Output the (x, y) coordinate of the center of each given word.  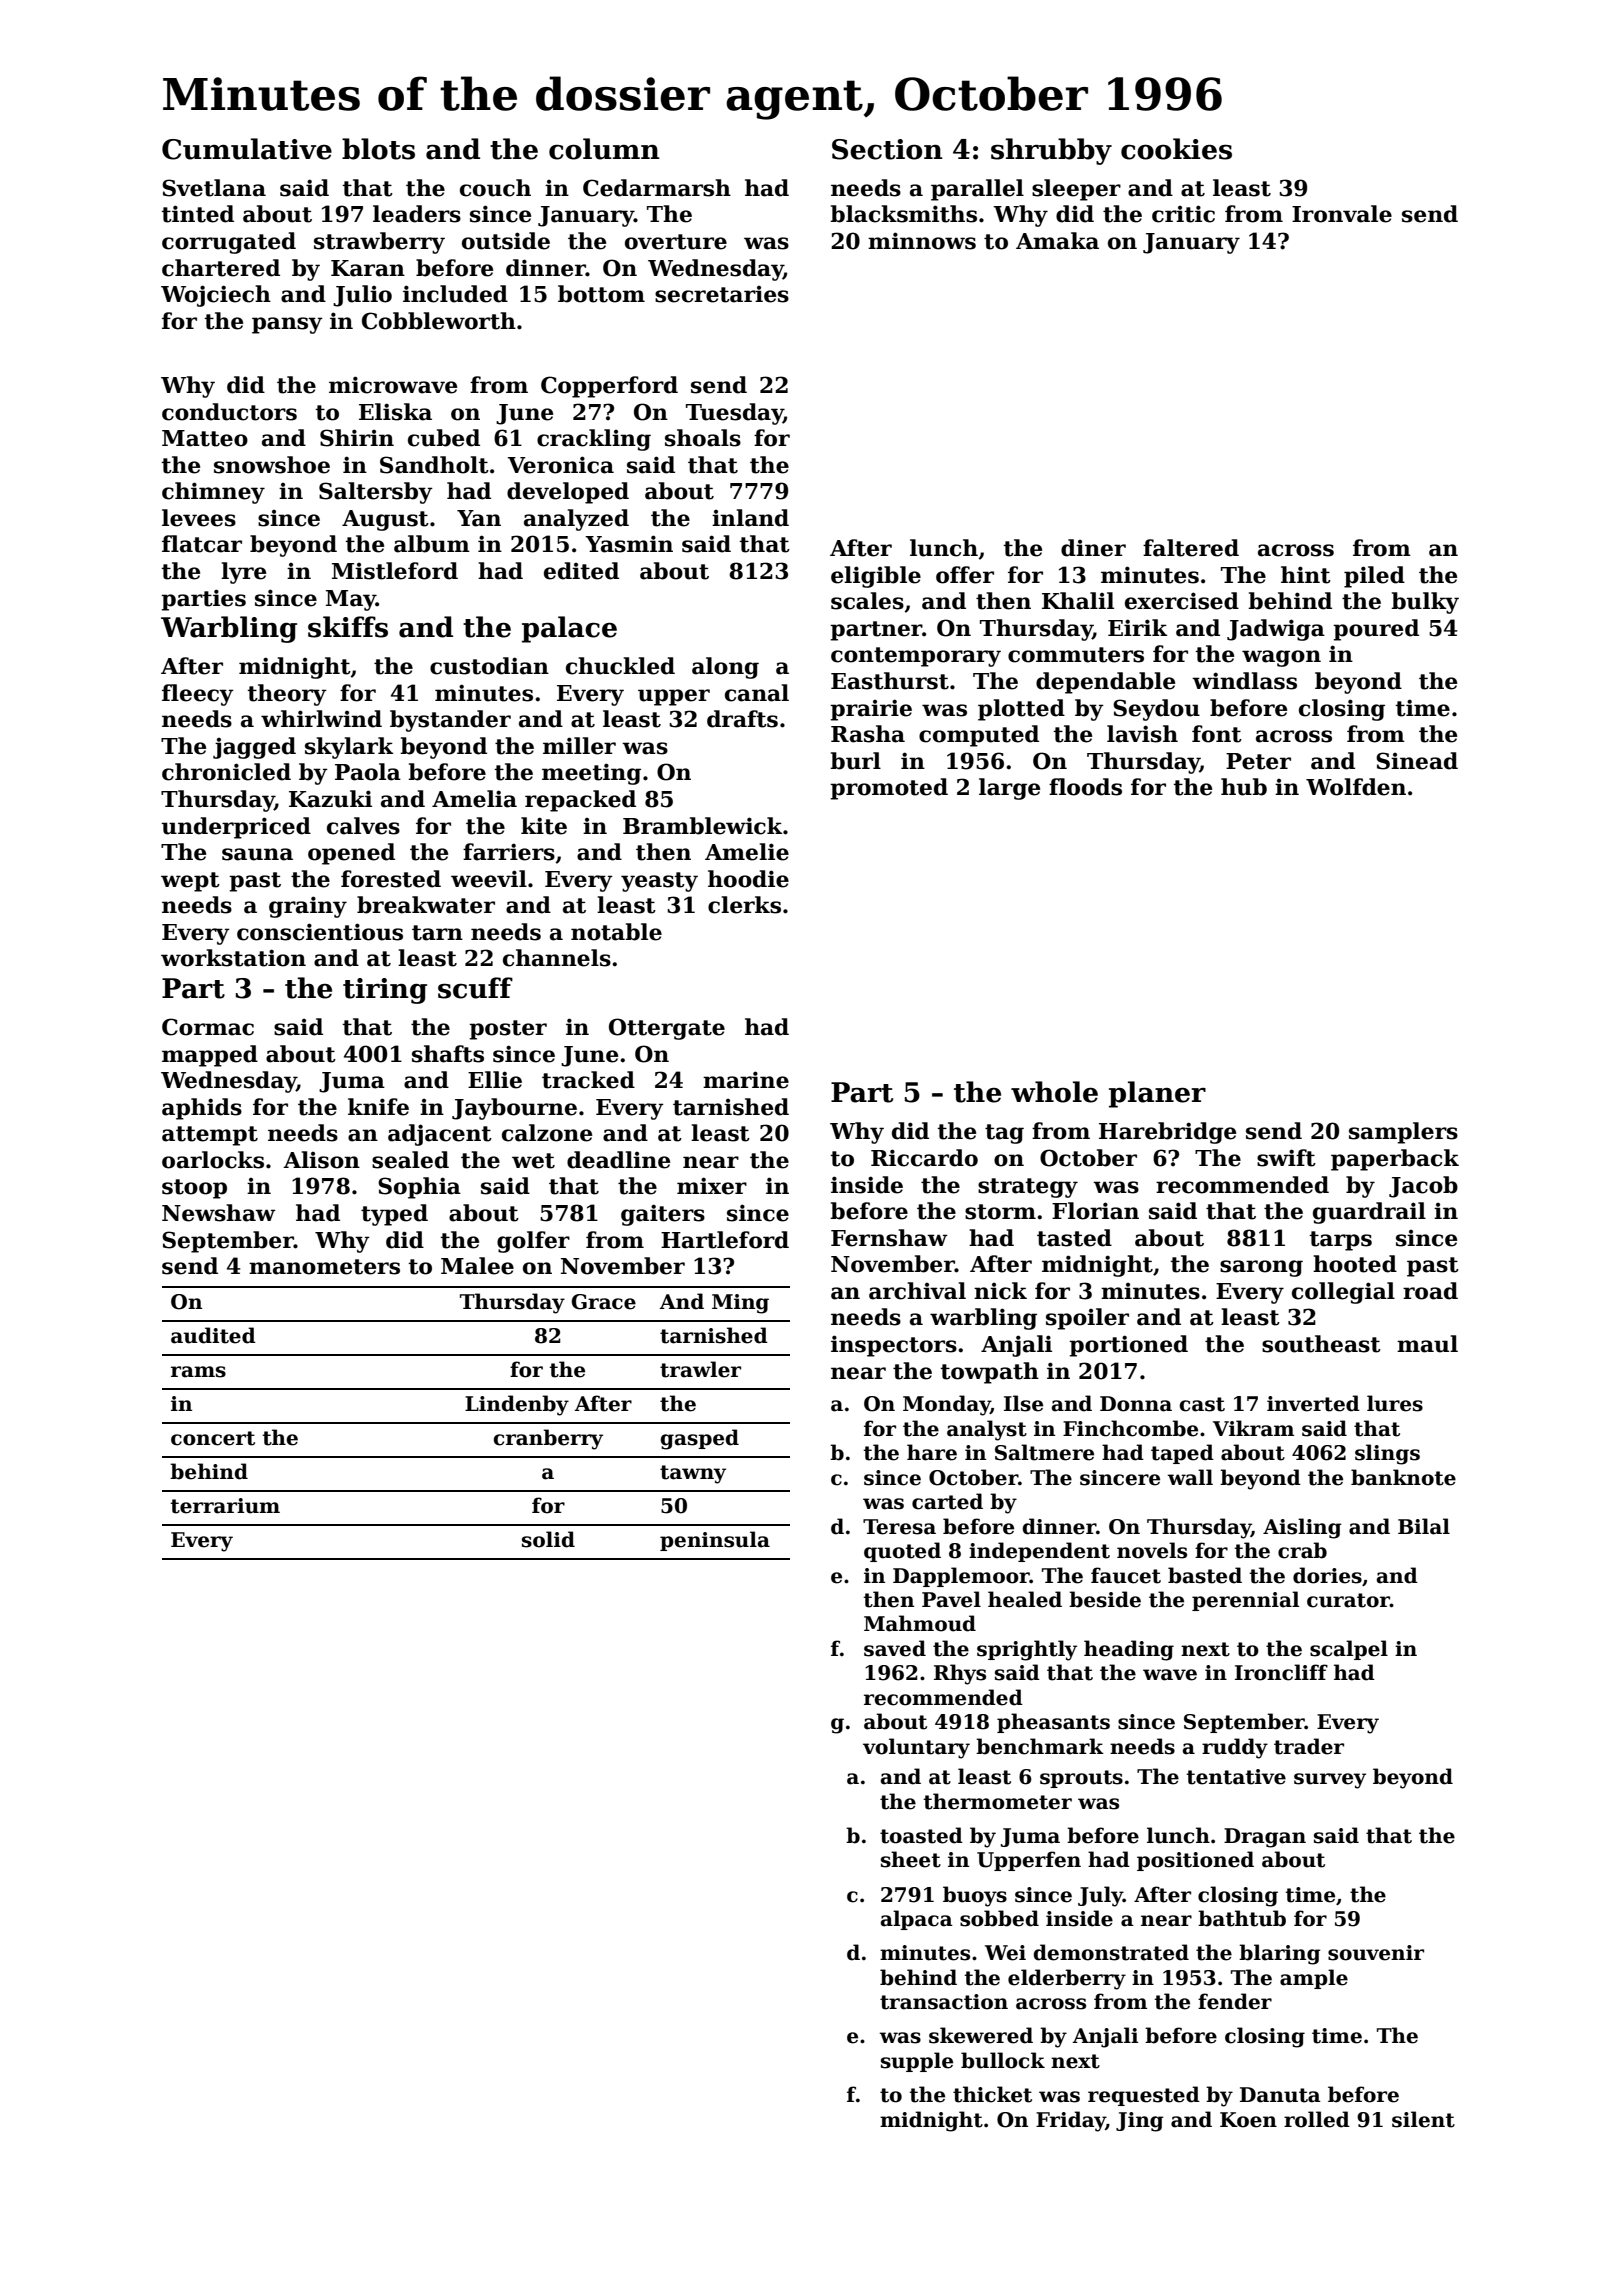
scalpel (1349, 1650)
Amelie (747, 852)
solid (548, 1539)
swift (1286, 1158)
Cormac (208, 1027)
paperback (1395, 1160)
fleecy (198, 695)
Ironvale (1342, 214)
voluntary (916, 1748)
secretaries (722, 294)
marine (746, 1080)
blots (378, 149)
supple (917, 2062)
